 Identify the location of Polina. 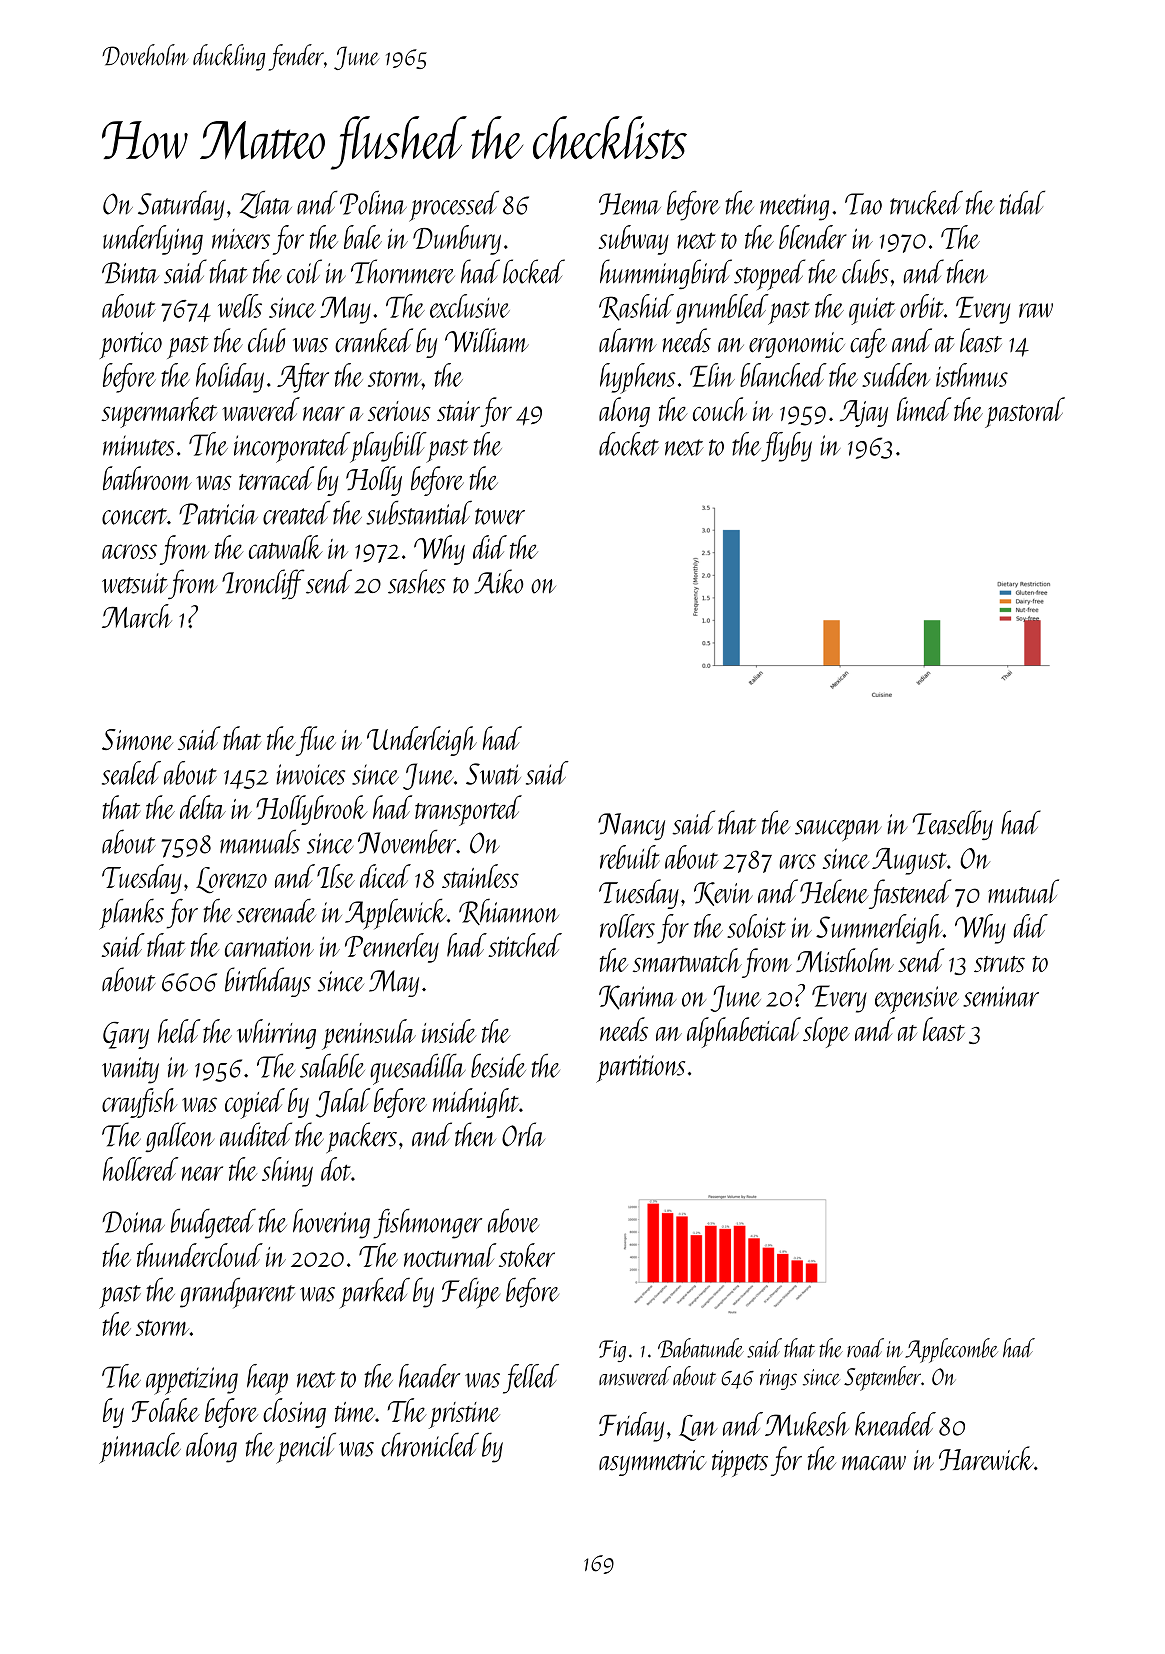
(373, 203).
